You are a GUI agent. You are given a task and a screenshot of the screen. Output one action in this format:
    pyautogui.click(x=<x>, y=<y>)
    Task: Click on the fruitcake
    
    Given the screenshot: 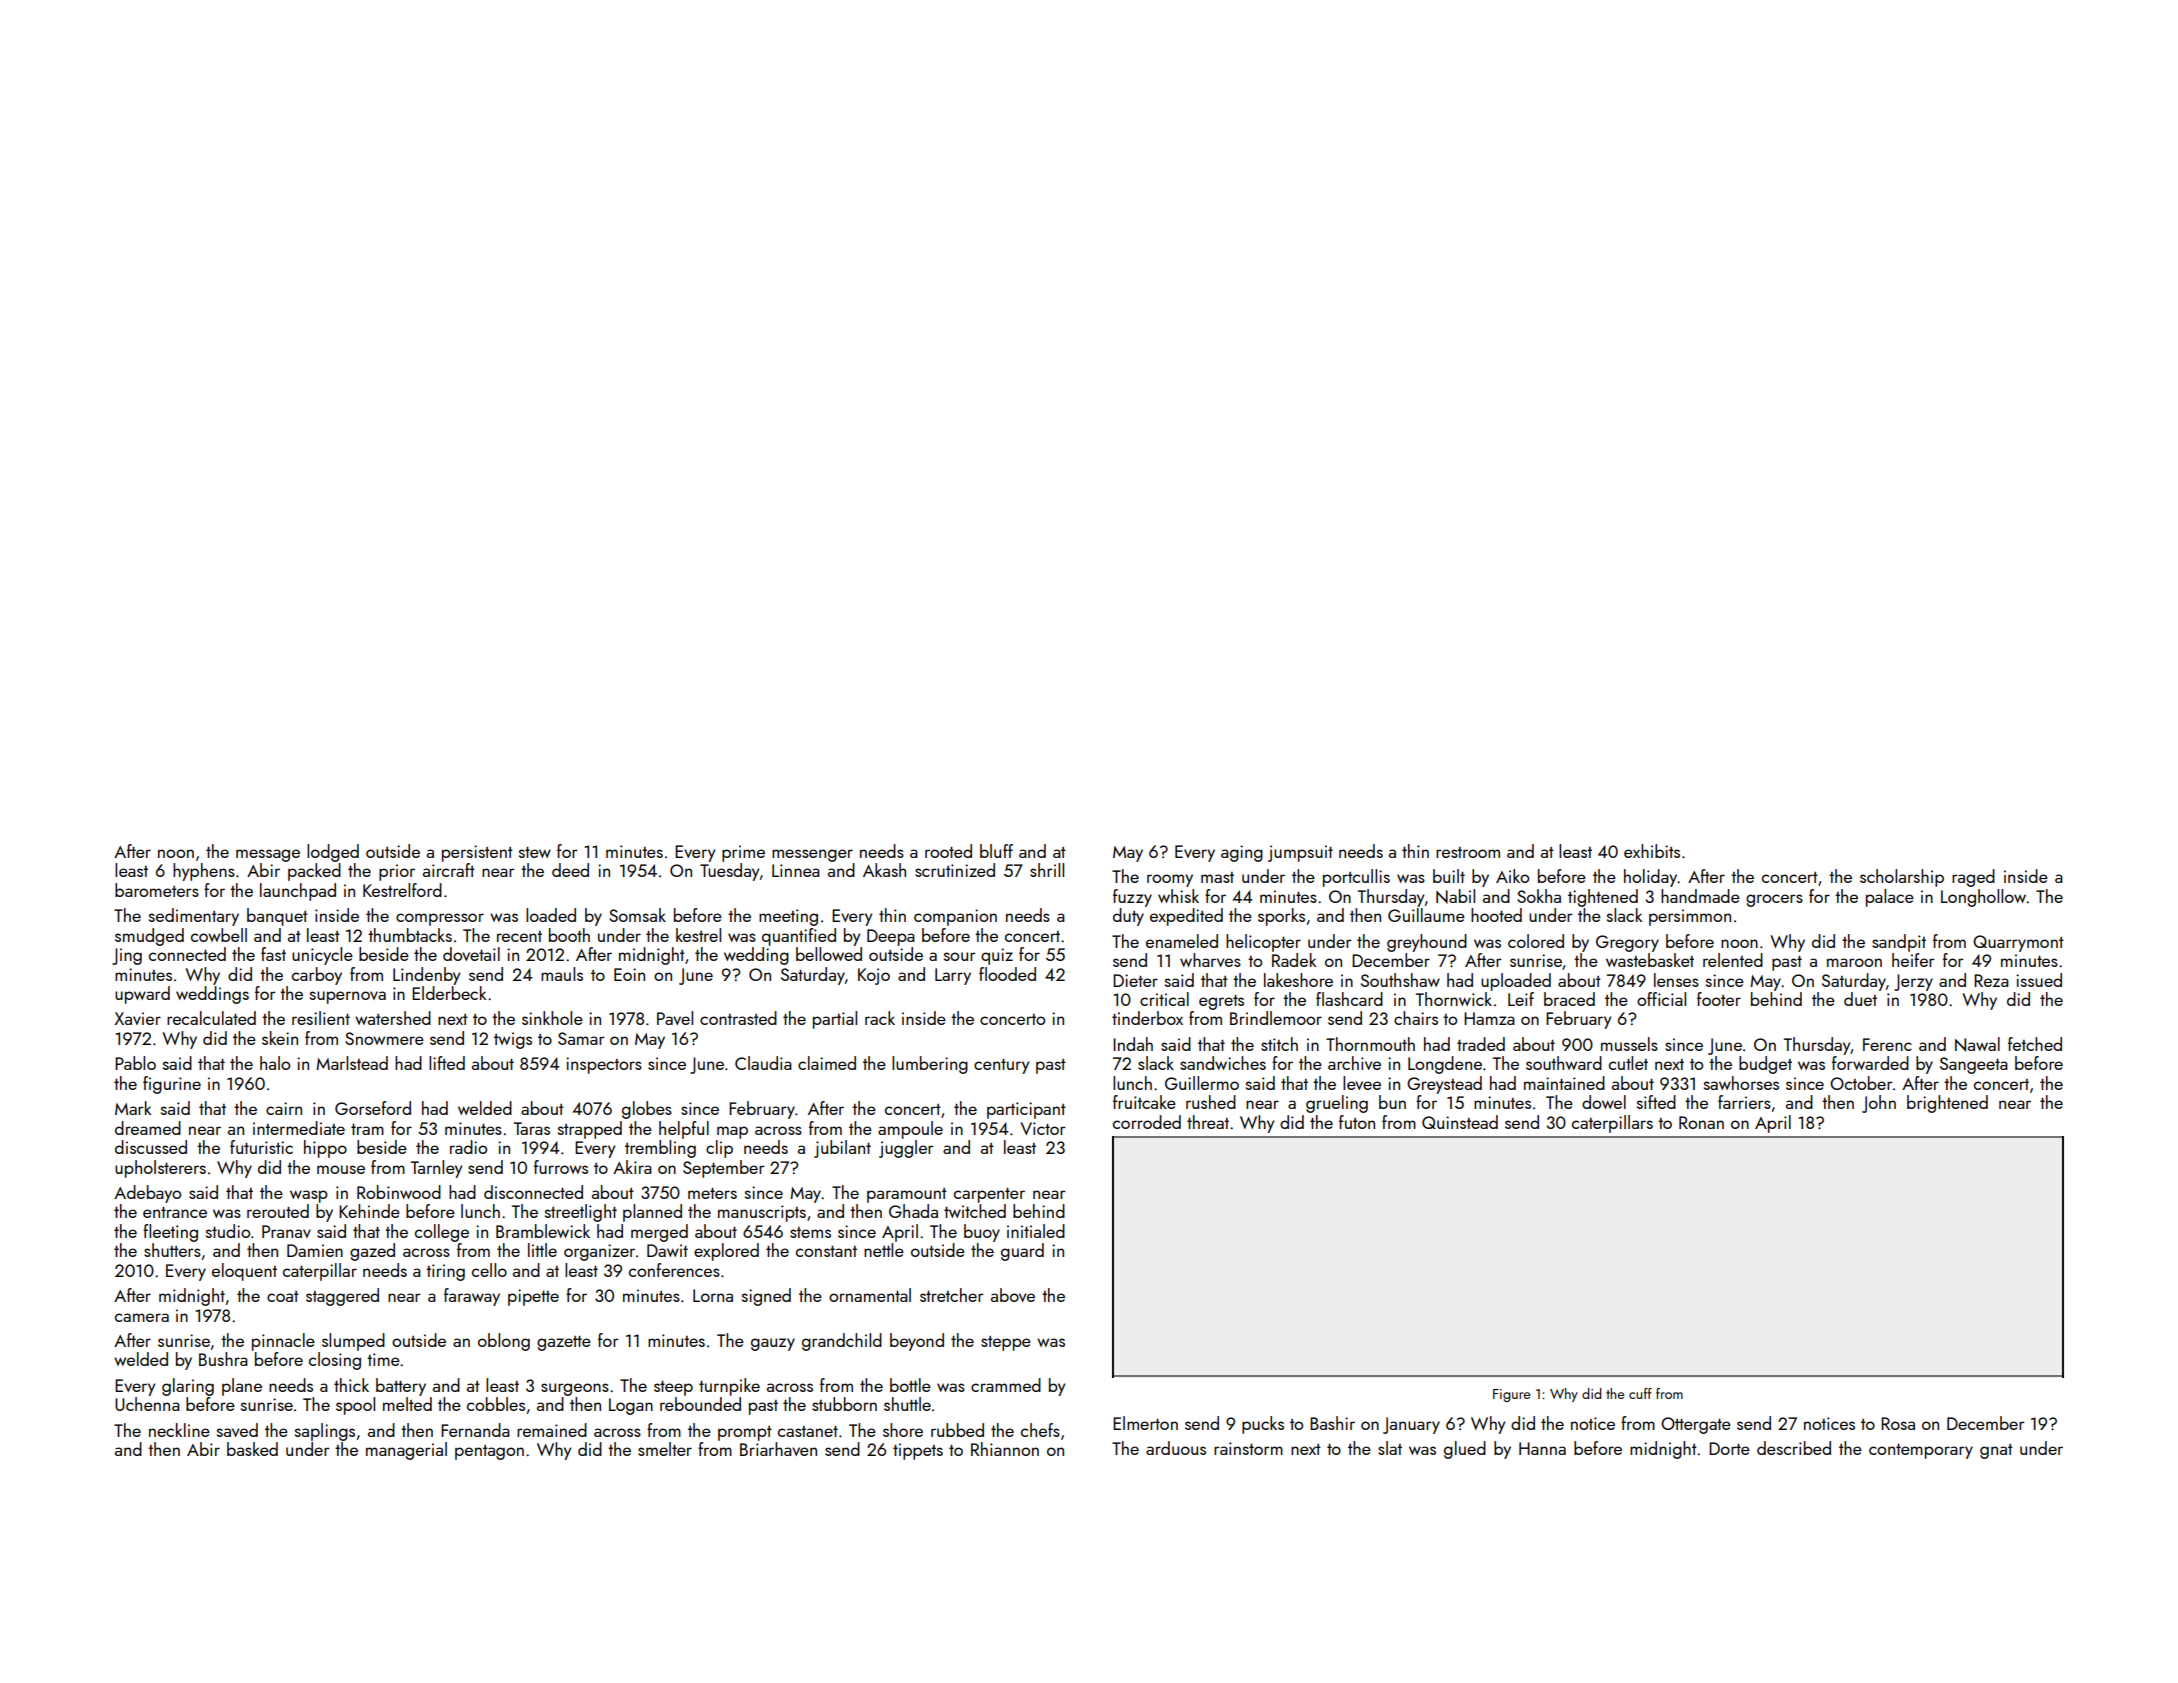 What is the action you would take?
    pyautogui.click(x=1144, y=1102)
